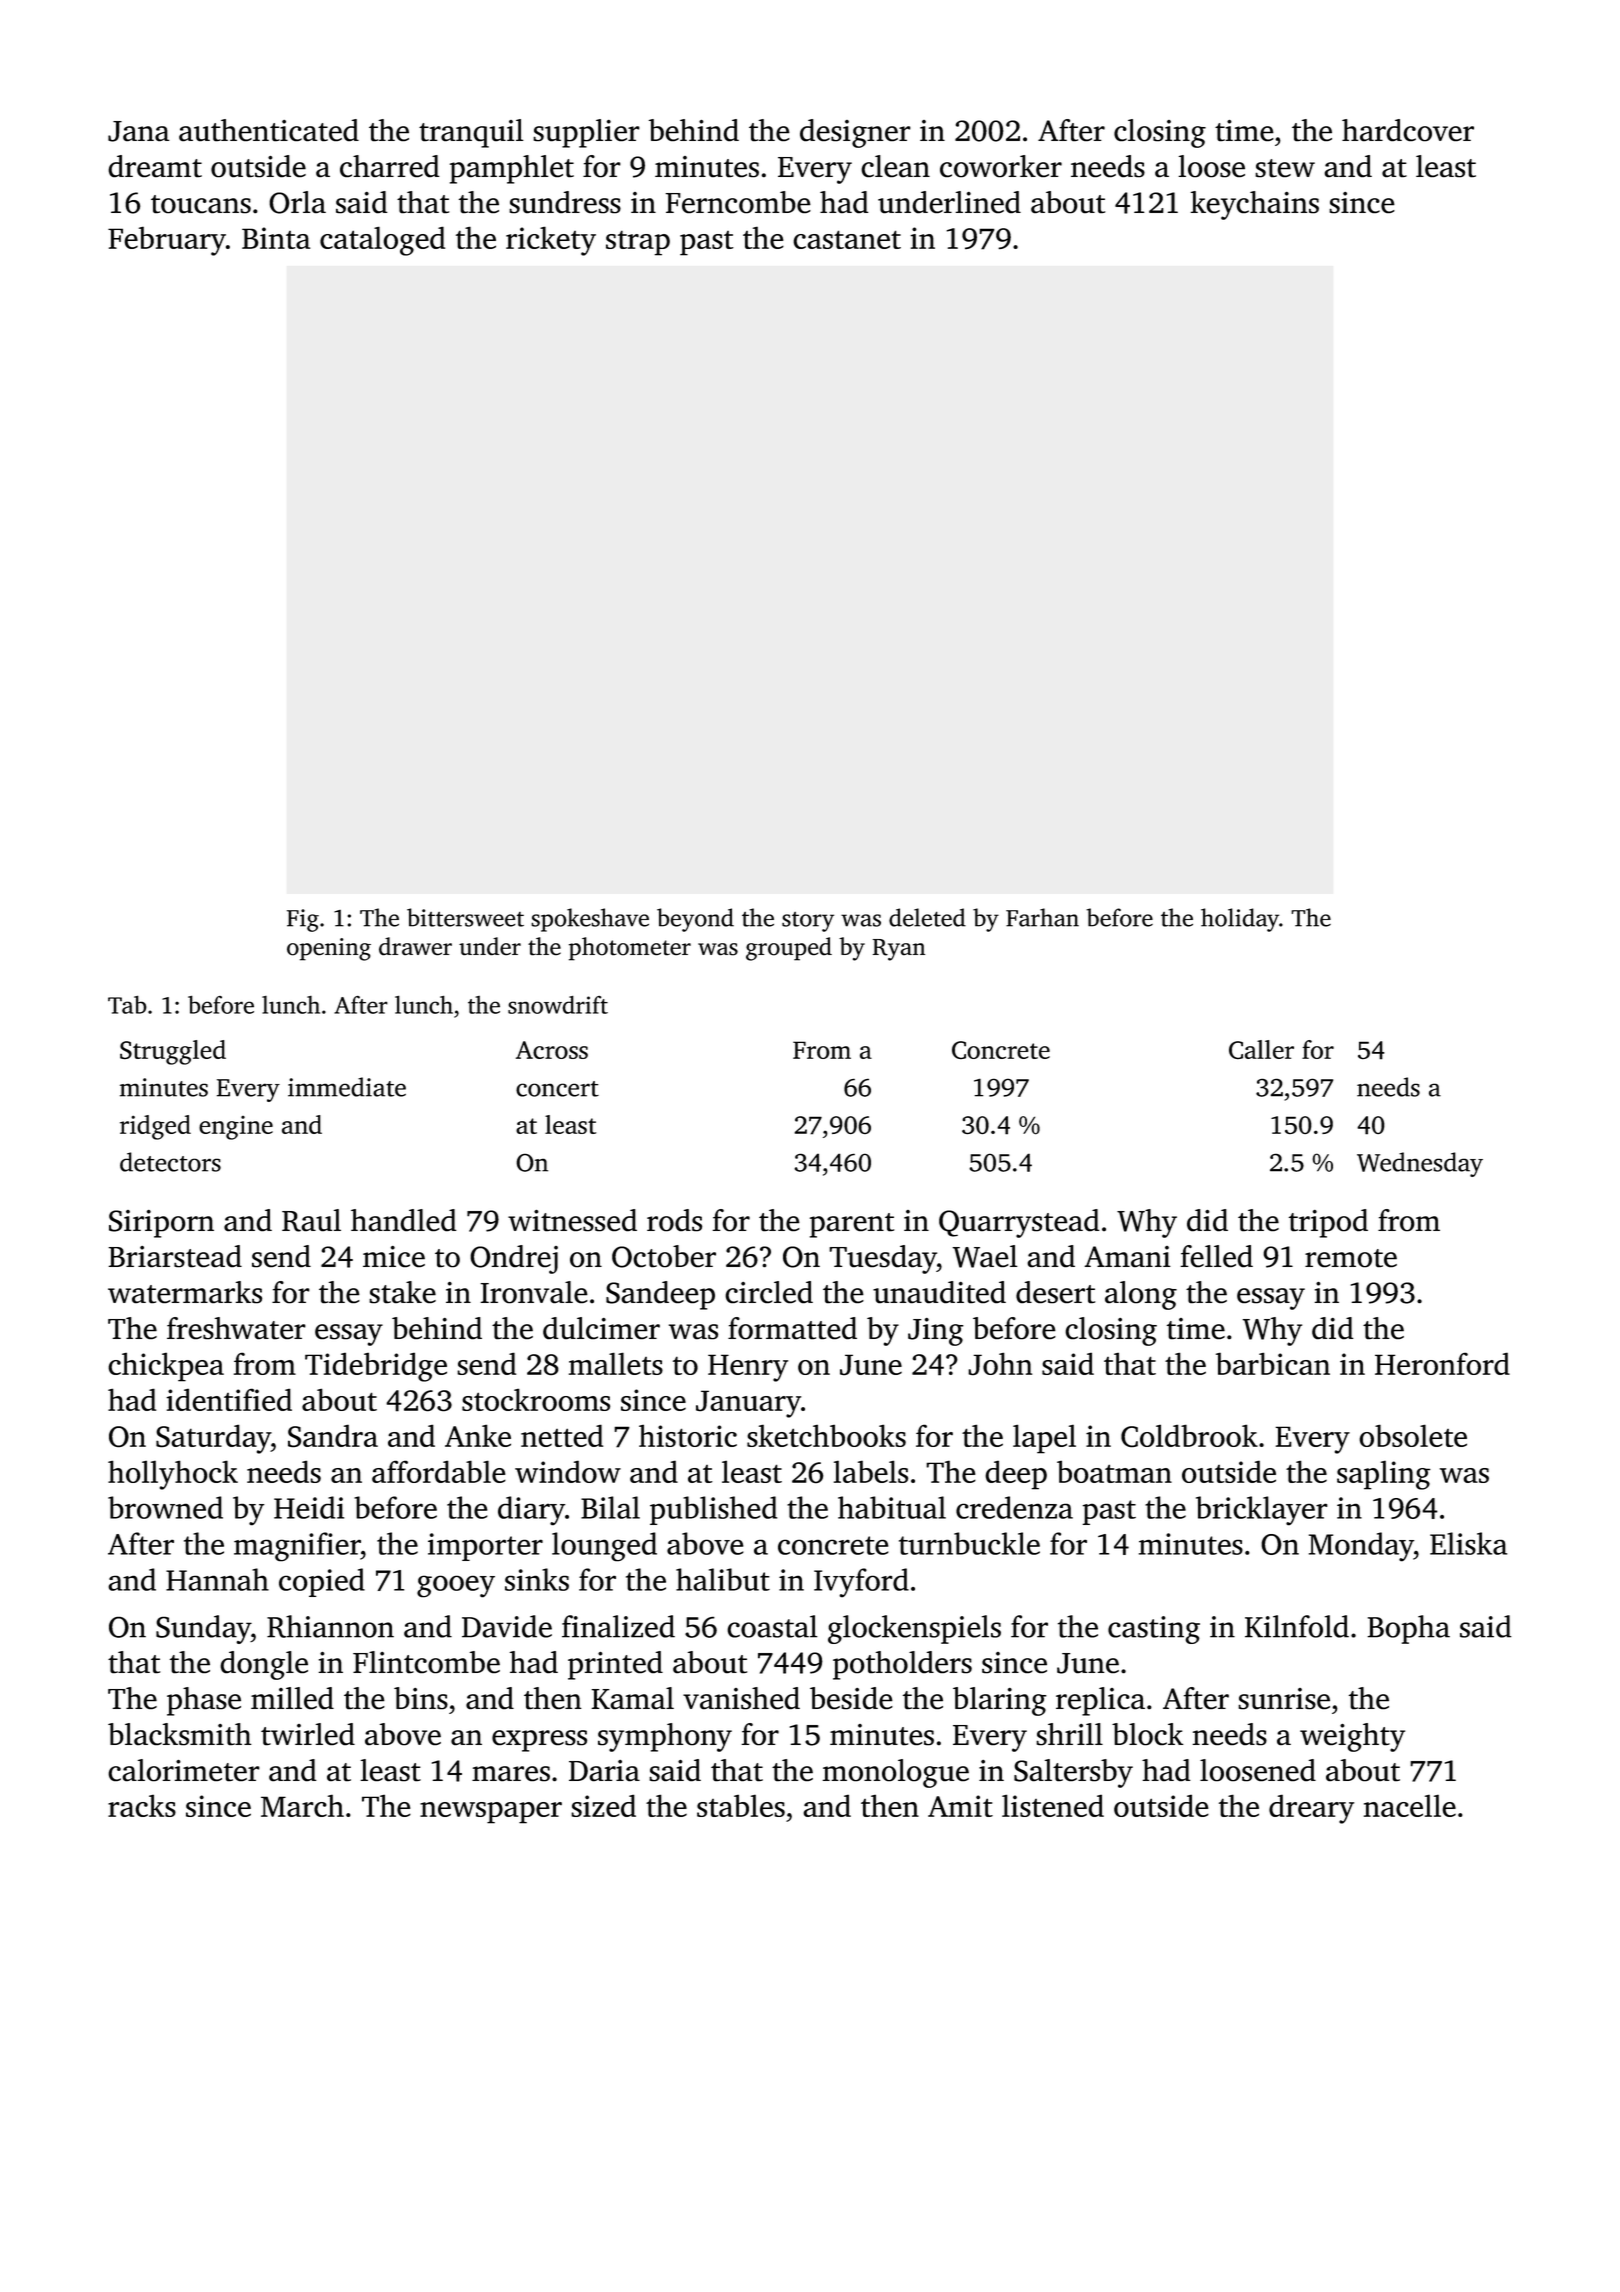  What do you see at coordinates (1285, 168) in the screenshot?
I see `stew` at bounding box center [1285, 168].
